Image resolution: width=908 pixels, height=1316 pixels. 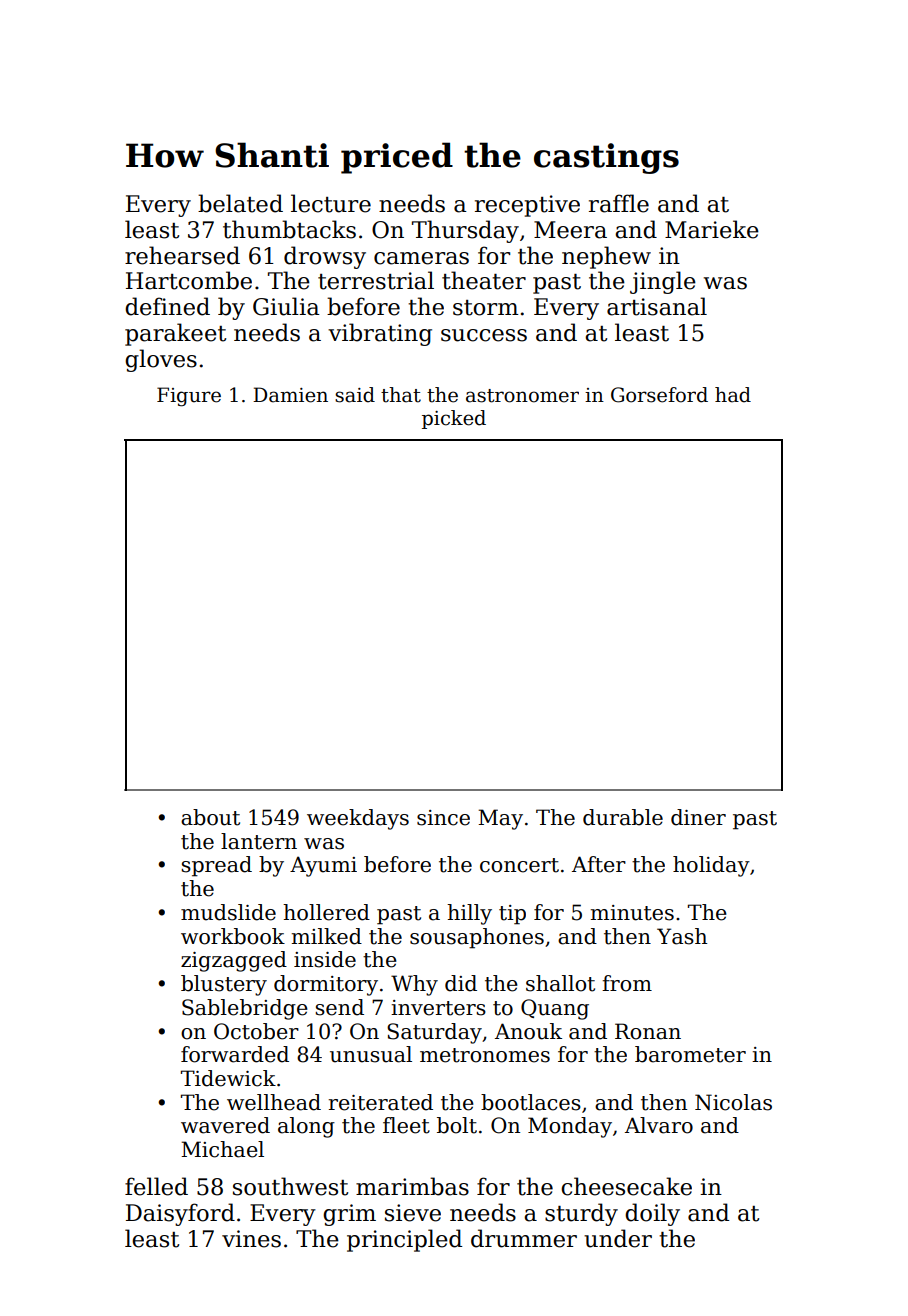 What do you see at coordinates (412, 1186) in the page?
I see `marimbas` at bounding box center [412, 1186].
